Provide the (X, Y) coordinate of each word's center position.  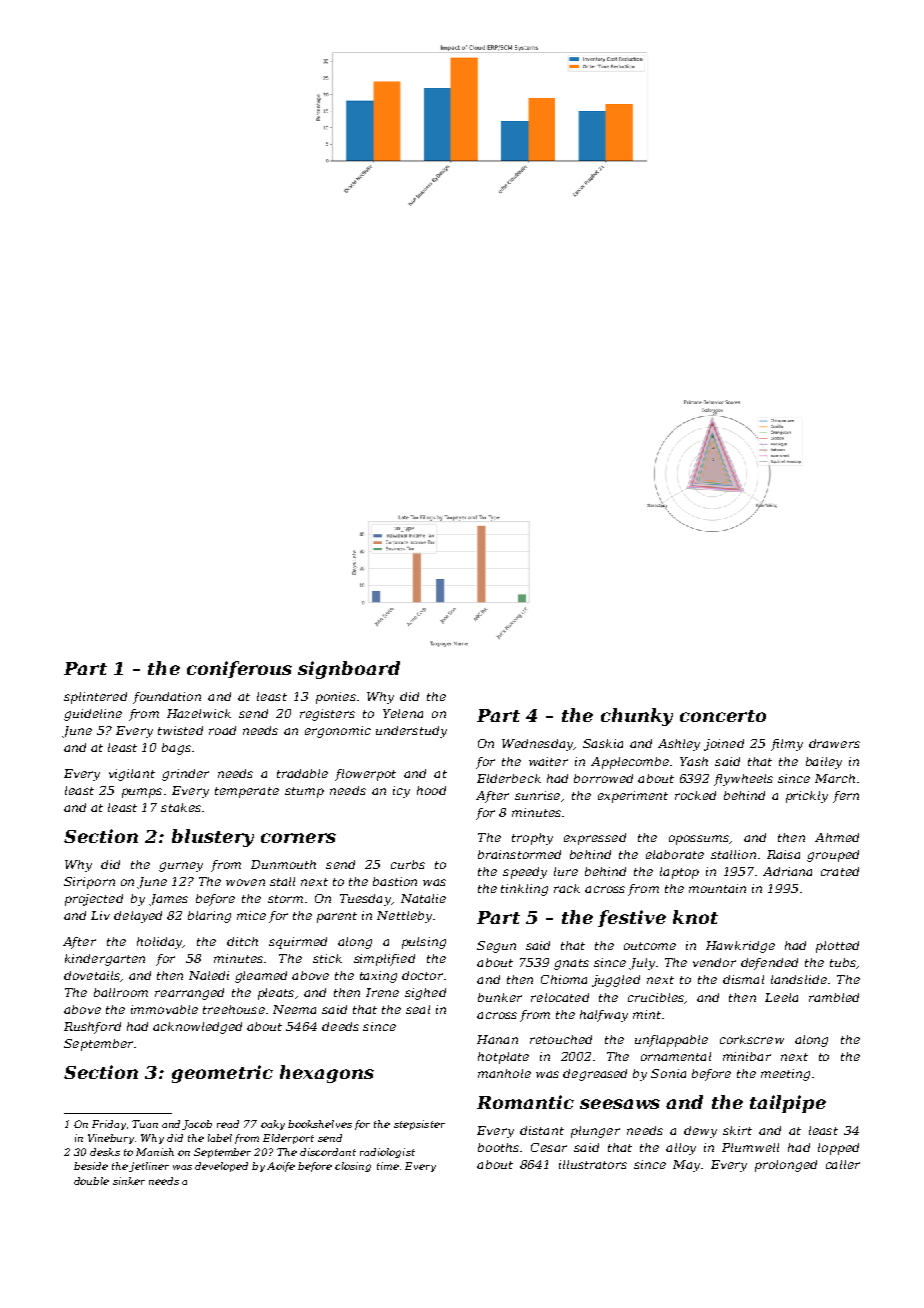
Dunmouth (283, 864)
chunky (637, 717)
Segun (496, 947)
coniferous (239, 669)
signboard (349, 670)
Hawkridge (740, 947)
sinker (129, 1181)
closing (353, 1167)
